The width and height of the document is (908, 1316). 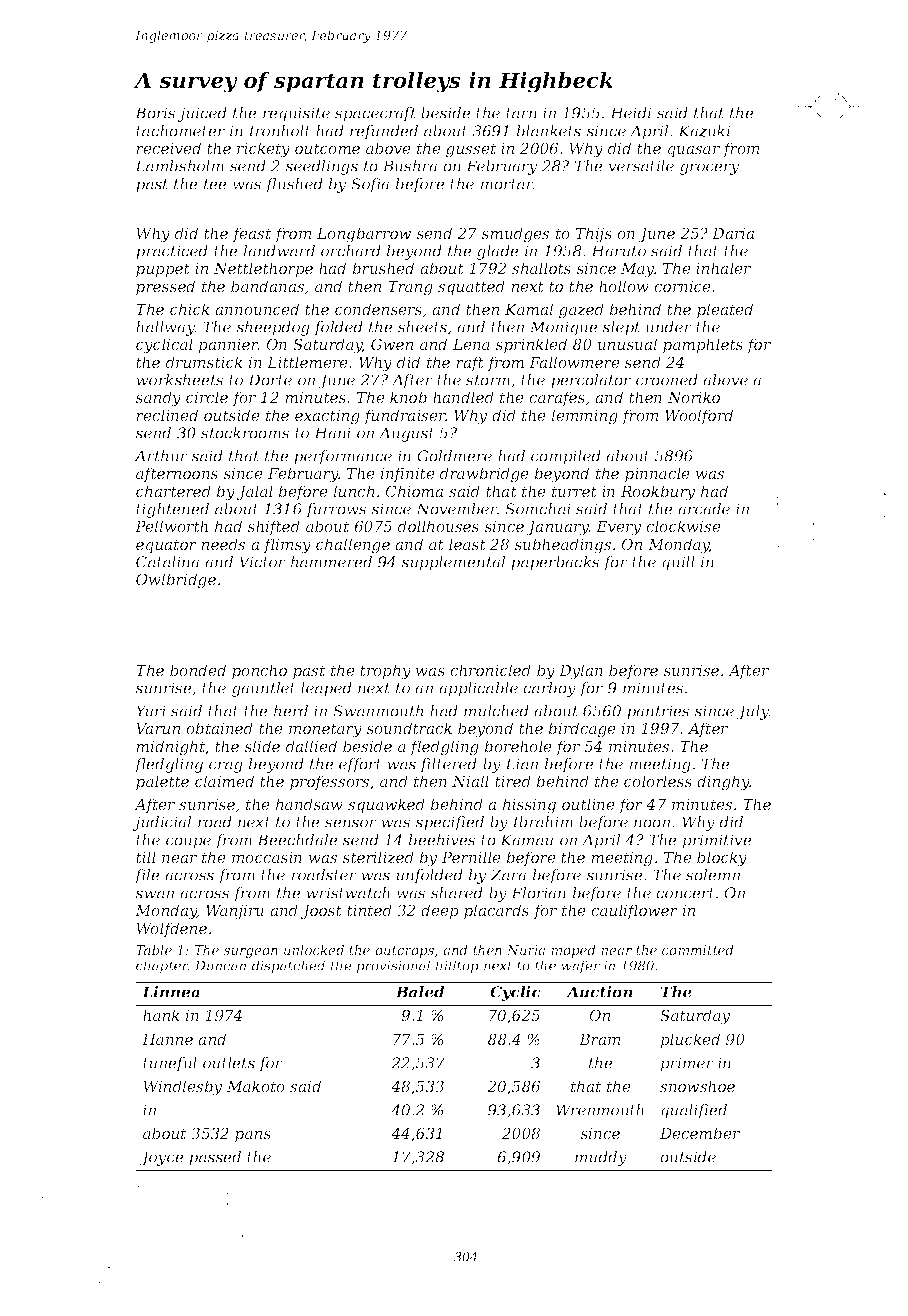 What do you see at coordinates (574, 362) in the document?
I see `Fallowmere` at bounding box center [574, 362].
